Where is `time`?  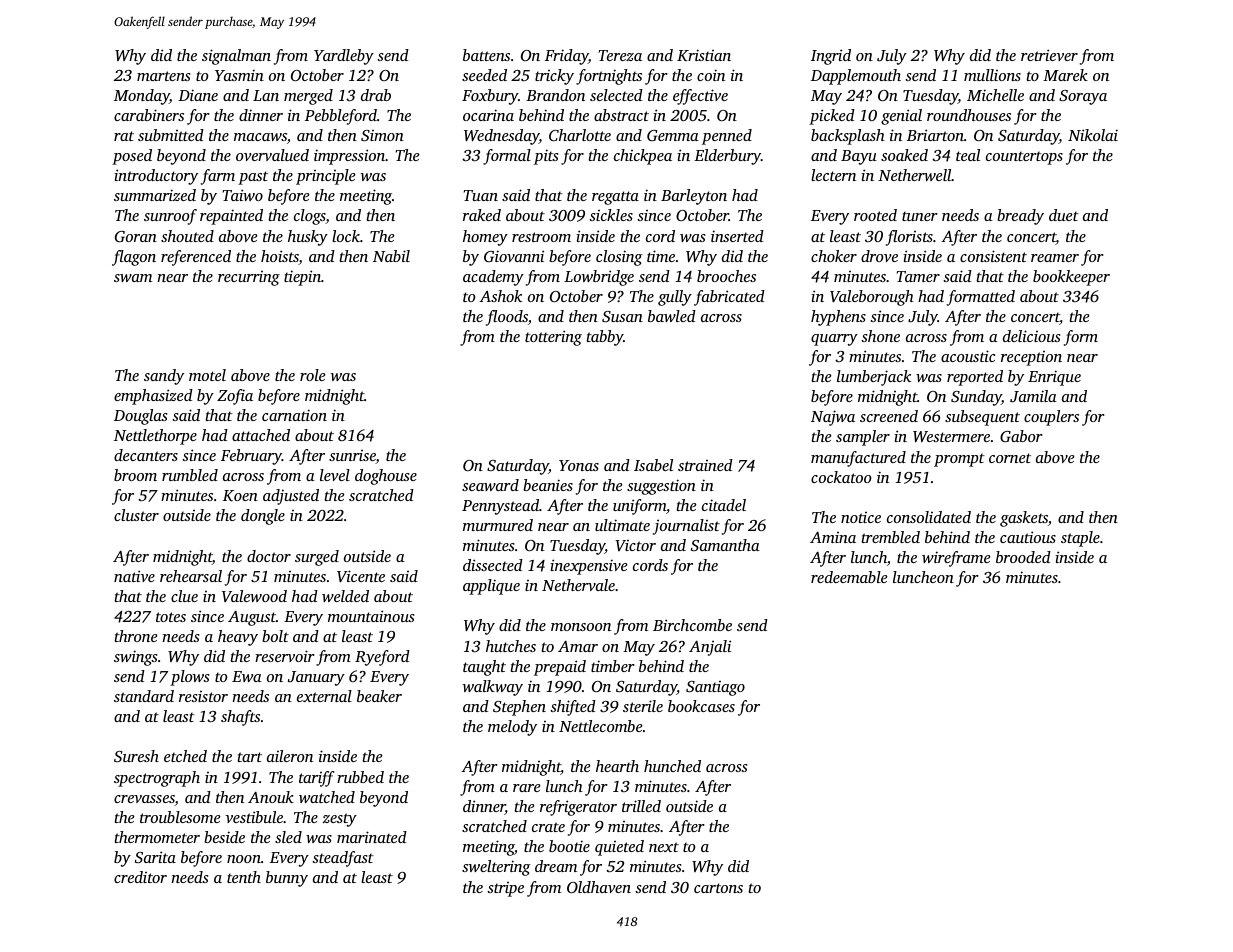
time is located at coordinates (661, 256).
